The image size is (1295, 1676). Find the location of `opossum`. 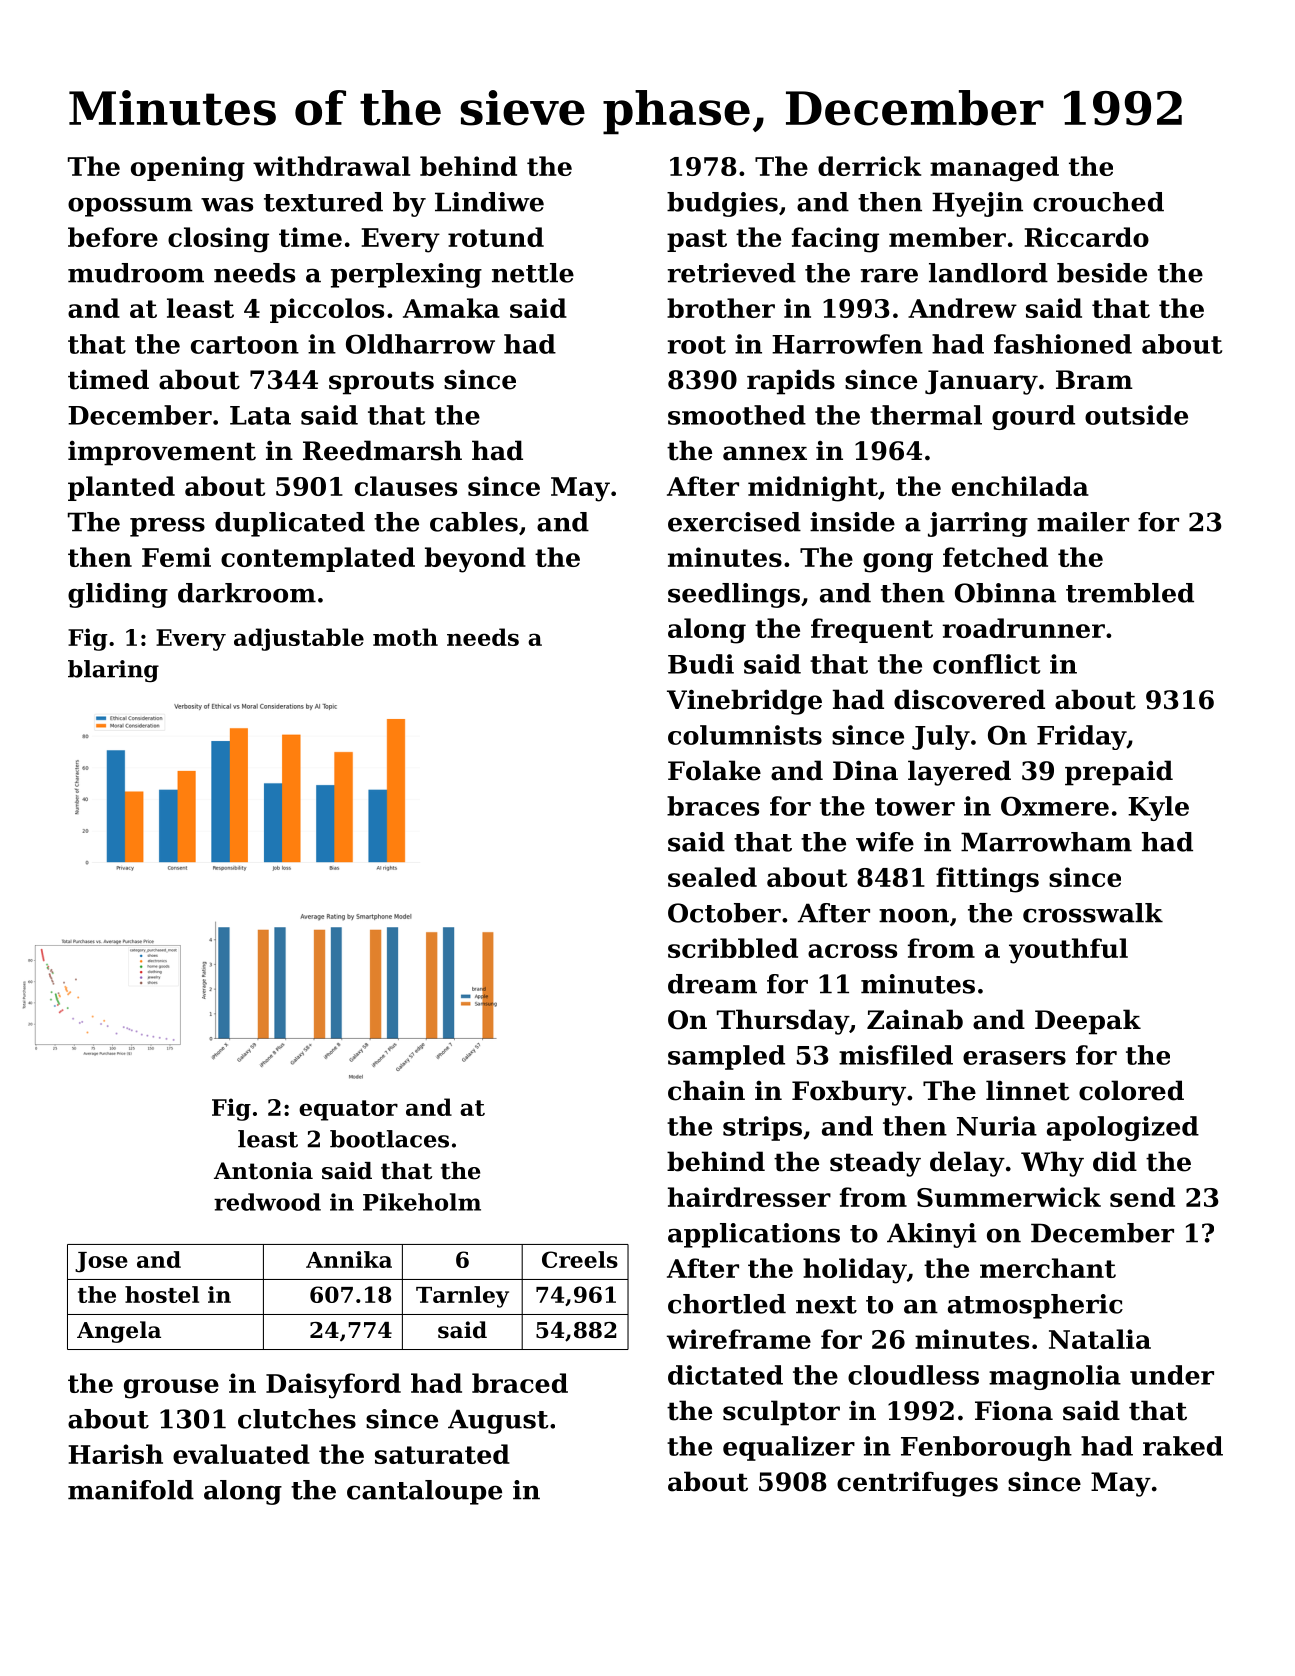

opossum is located at coordinates (130, 207).
